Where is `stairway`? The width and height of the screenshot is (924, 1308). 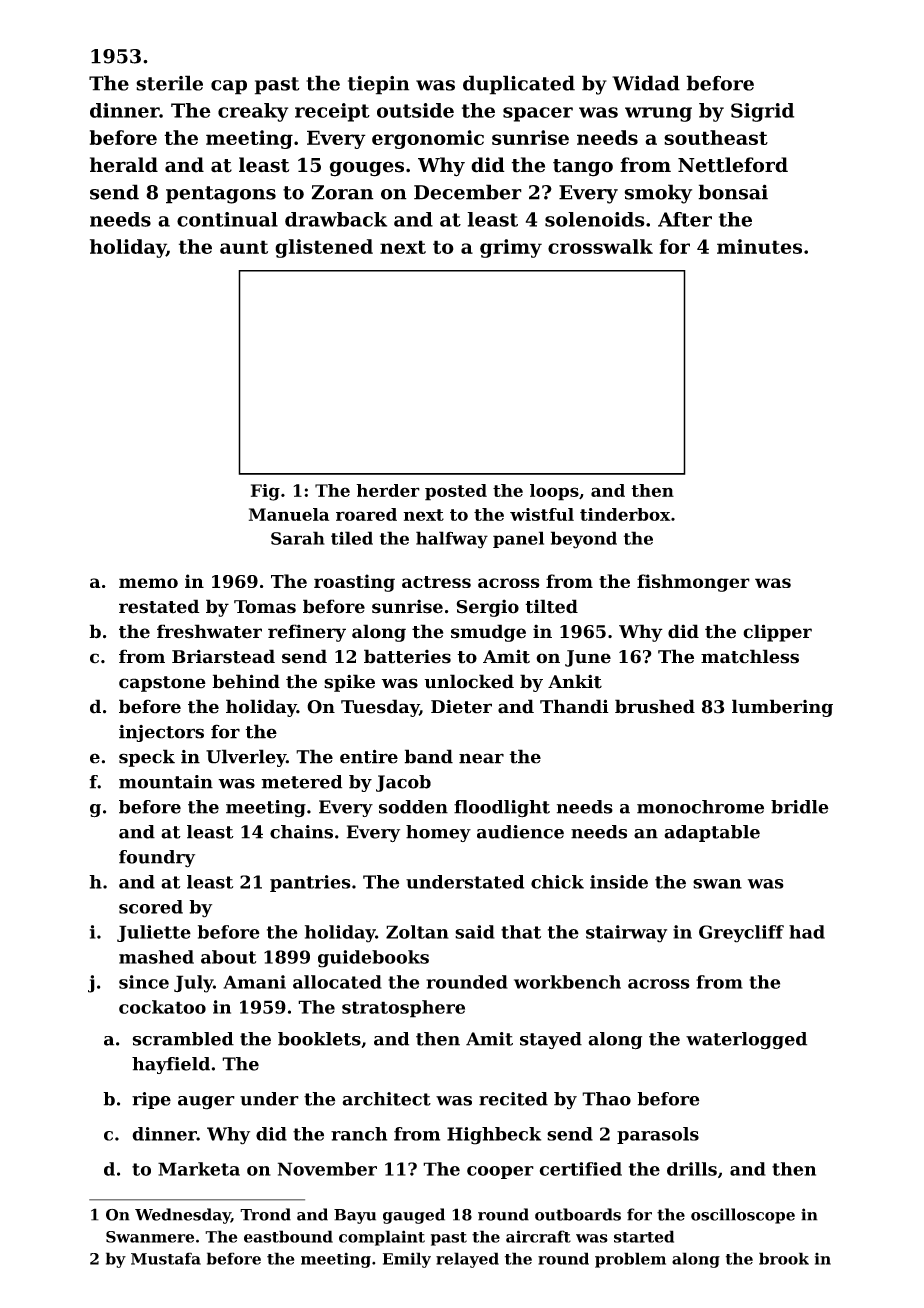
stairway is located at coordinates (626, 934).
